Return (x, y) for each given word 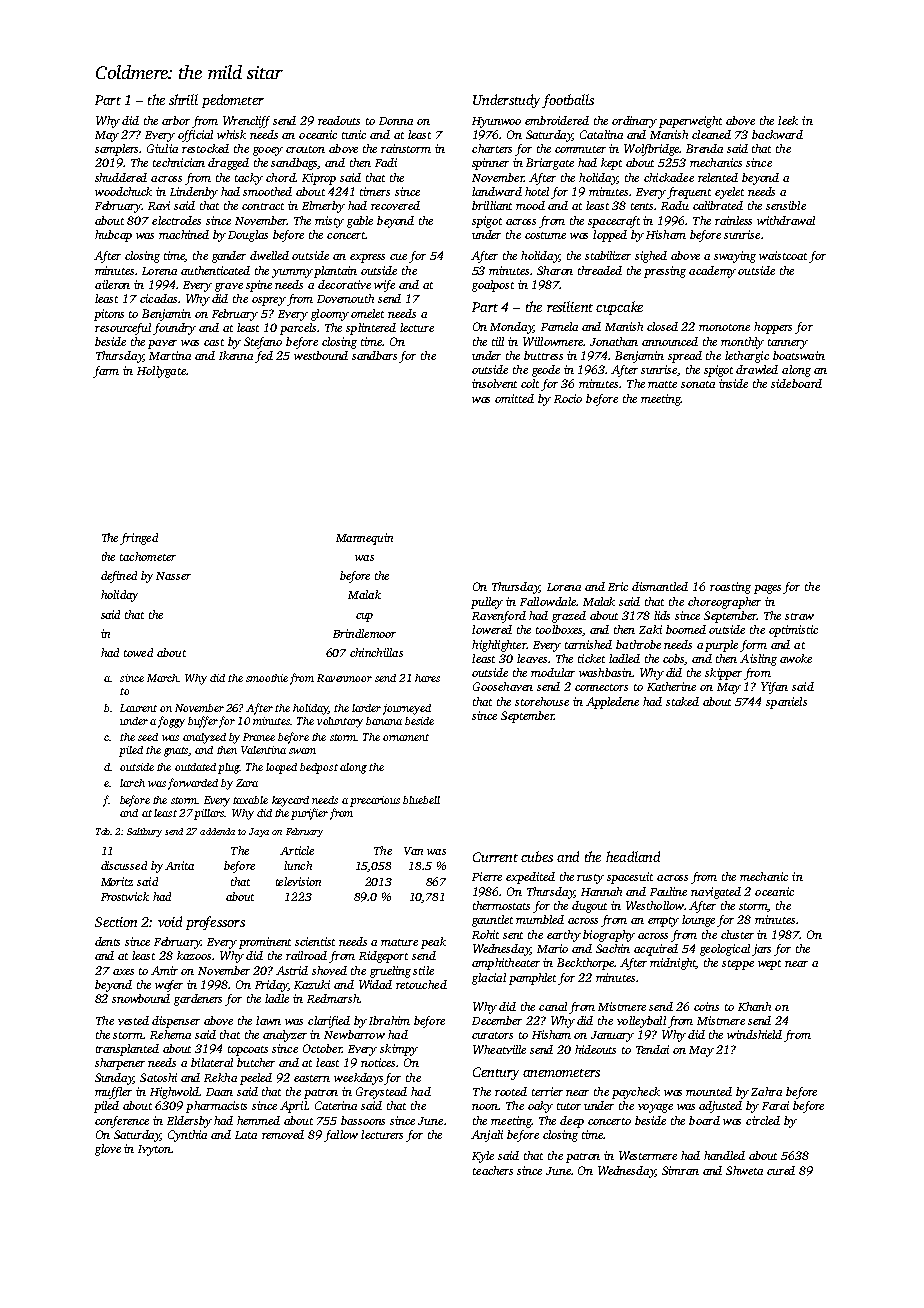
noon (485, 1107)
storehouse (542, 701)
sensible (786, 205)
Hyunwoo (496, 122)
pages (767, 589)
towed (138, 652)
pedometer (233, 101)
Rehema (170, 1034)
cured (781, 1170)
